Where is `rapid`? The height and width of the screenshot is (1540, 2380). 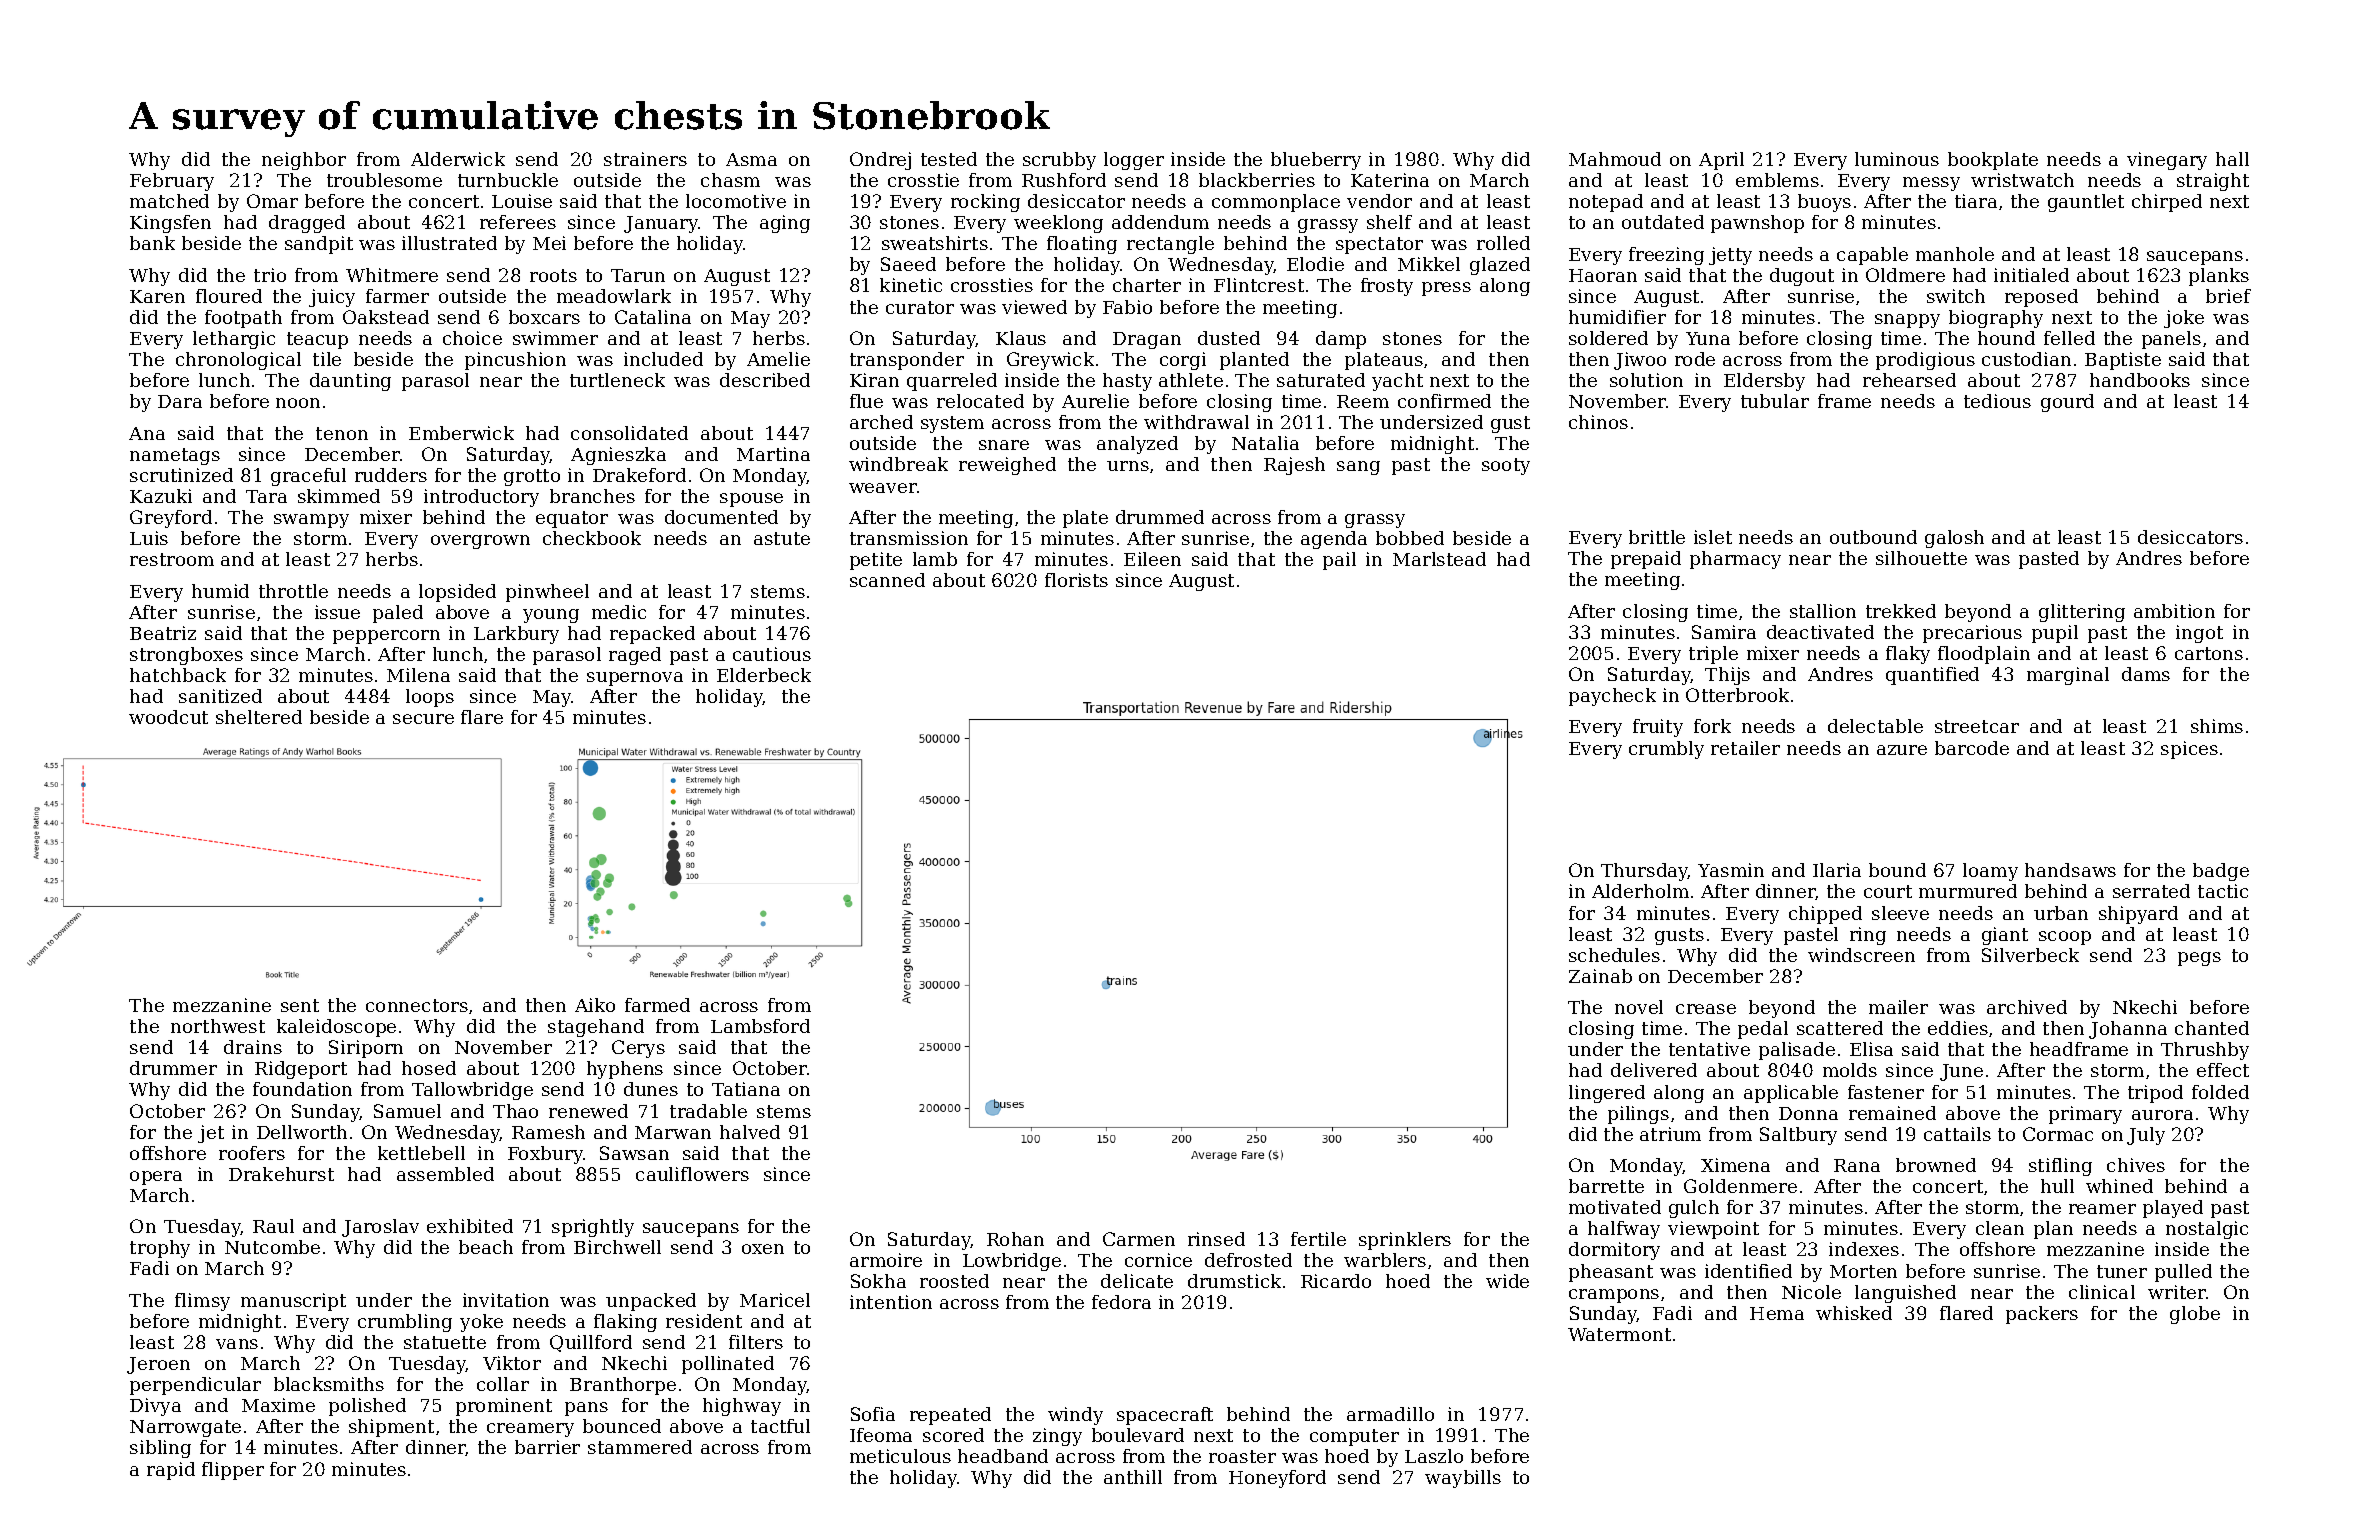
rapid is located at coordinates (171, 1471).
